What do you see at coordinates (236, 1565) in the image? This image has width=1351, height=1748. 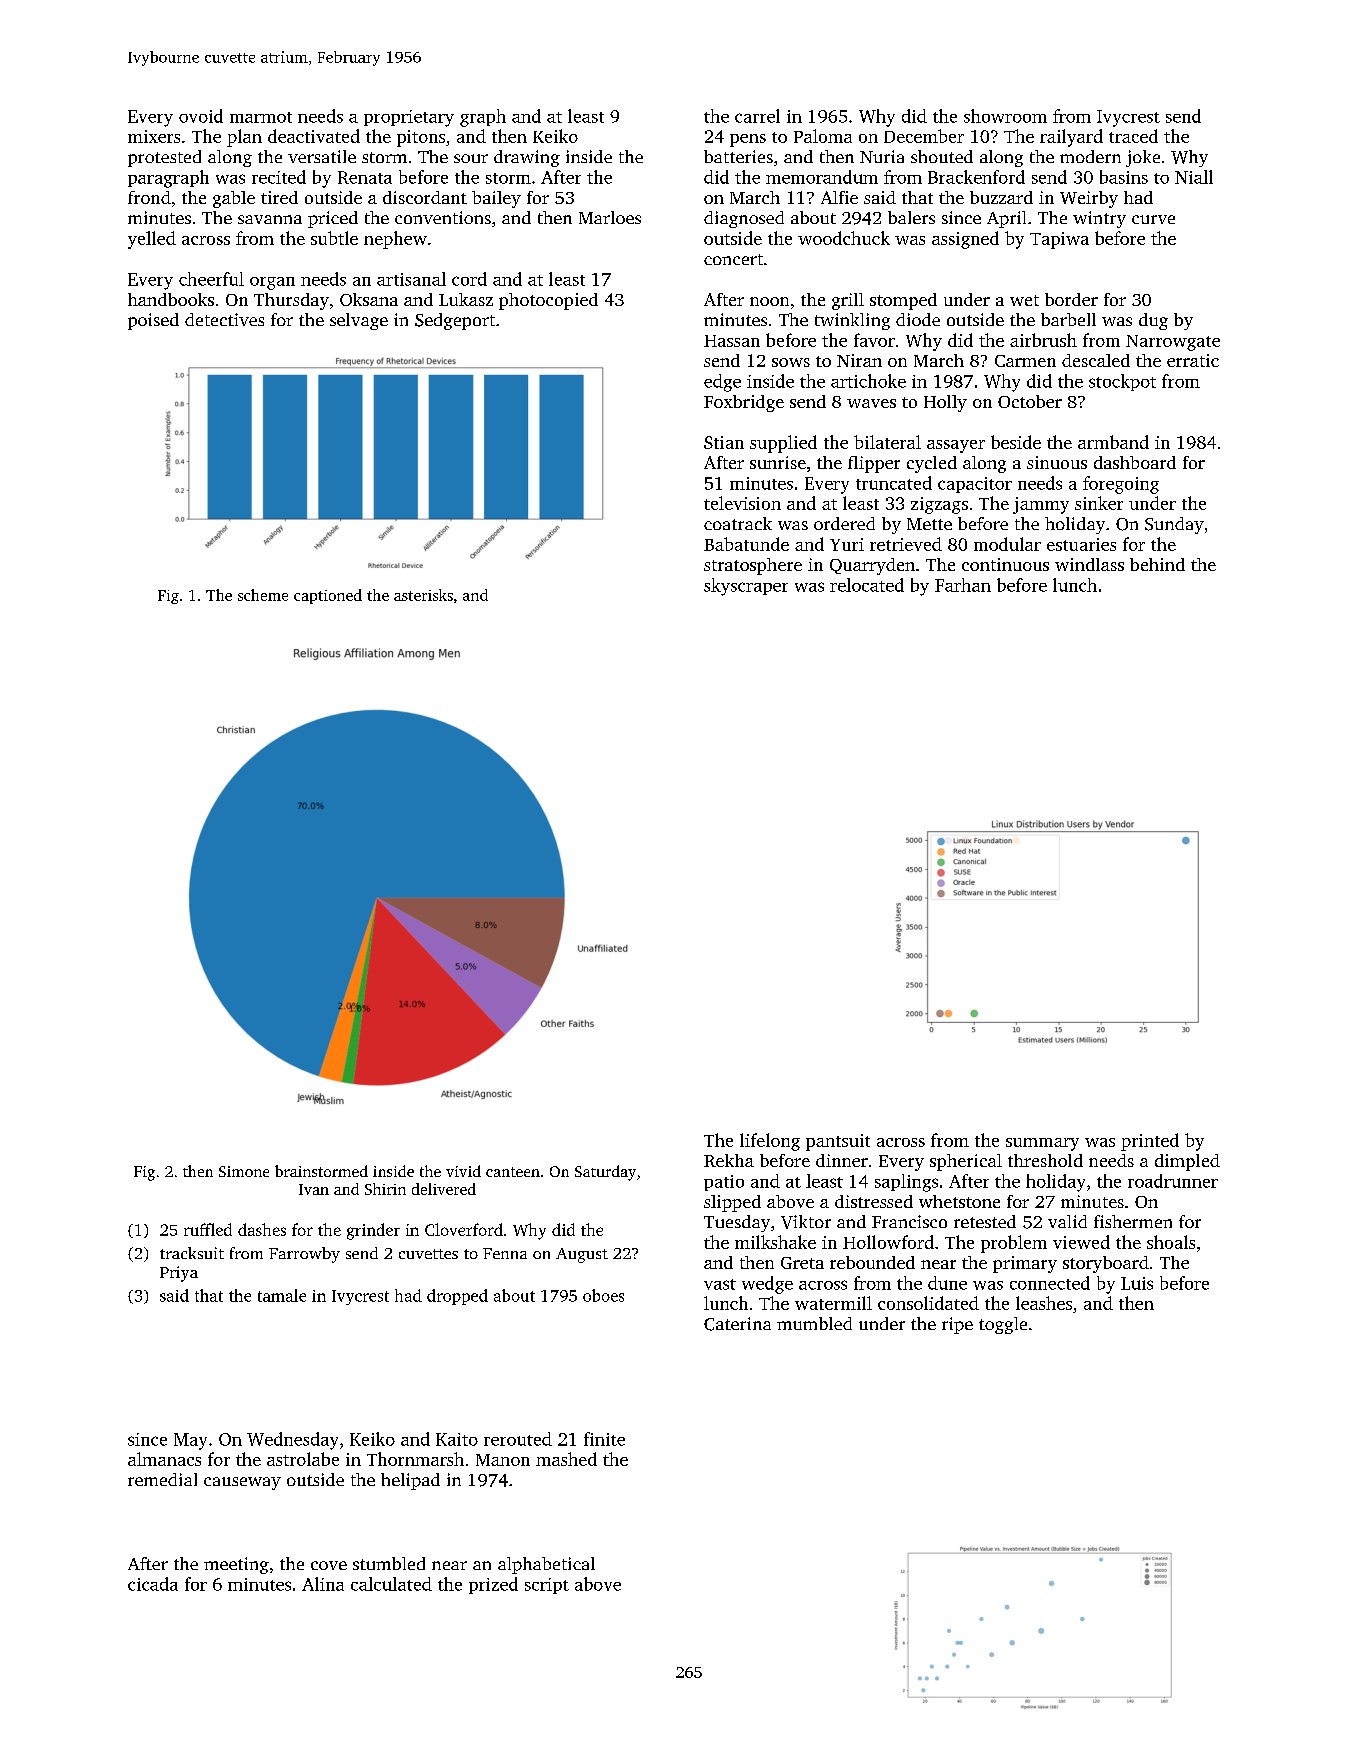 I see `meeting` at bounding box center [236, 1565].
